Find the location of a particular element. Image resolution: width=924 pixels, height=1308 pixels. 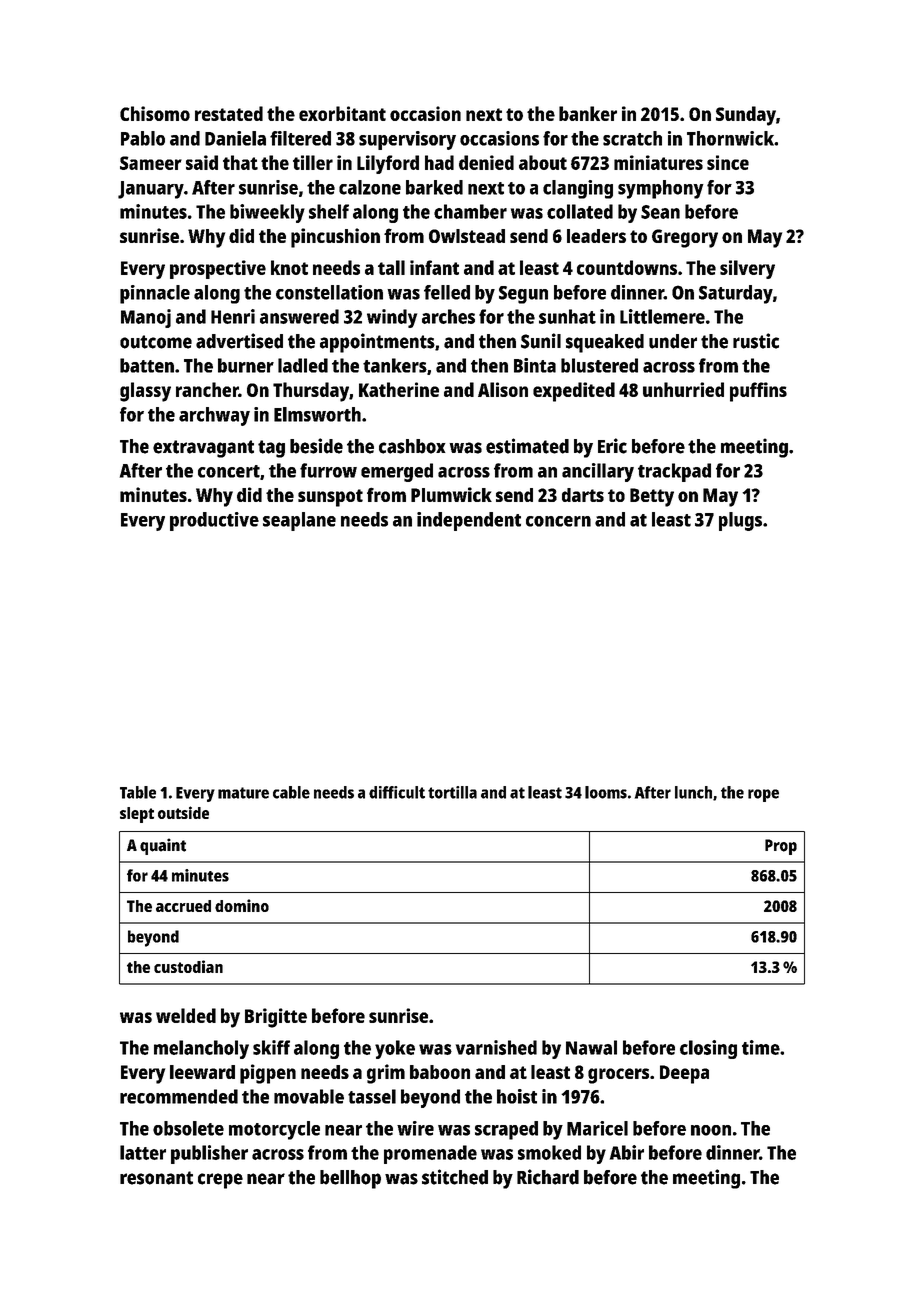

Gregory is located at coordinates (685, 238).
